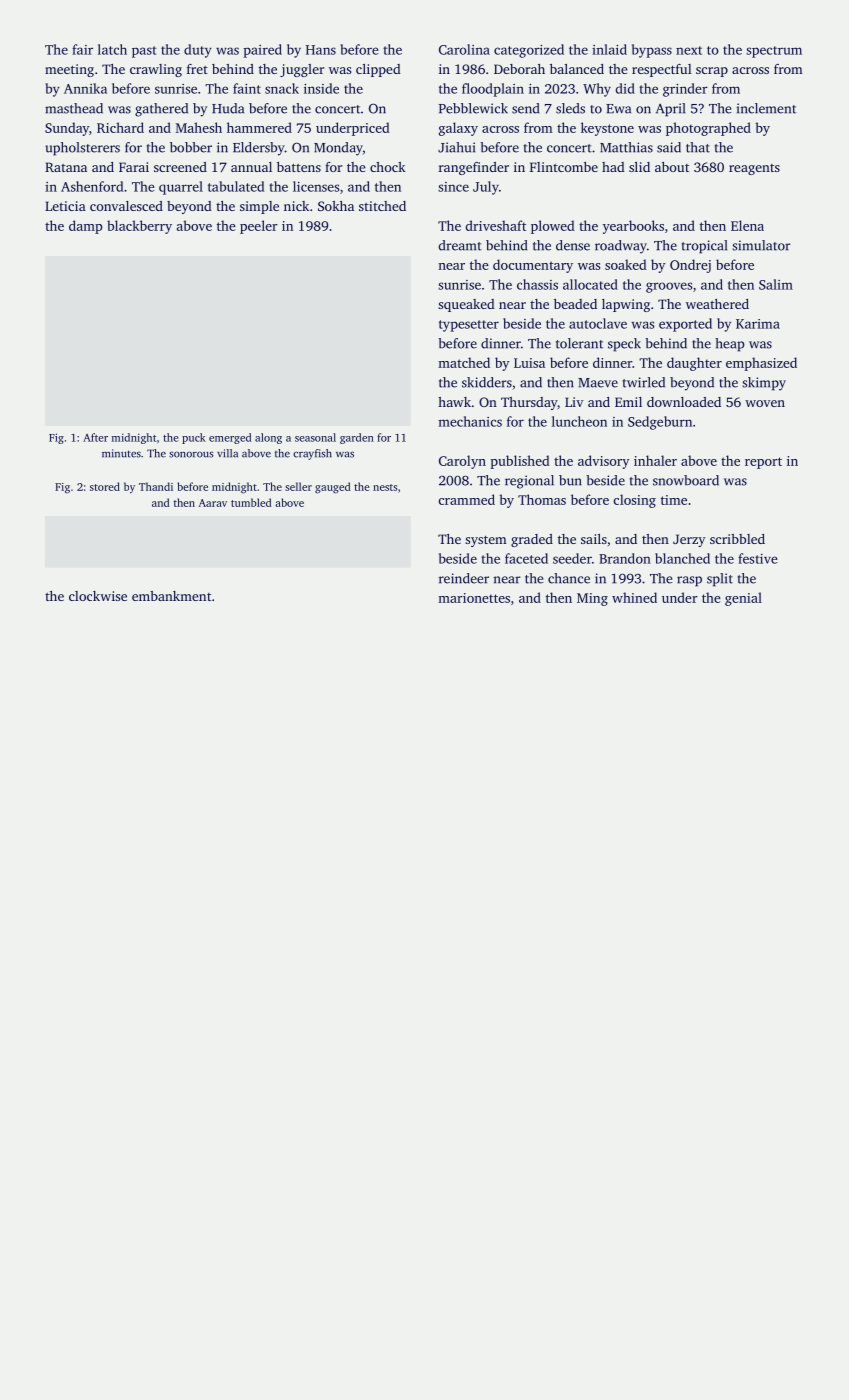 This image has height=1400, width=849. What do you see at coordinates (737, 539) in the image?
I see `scribbled` at bounding box center [737, 539].
